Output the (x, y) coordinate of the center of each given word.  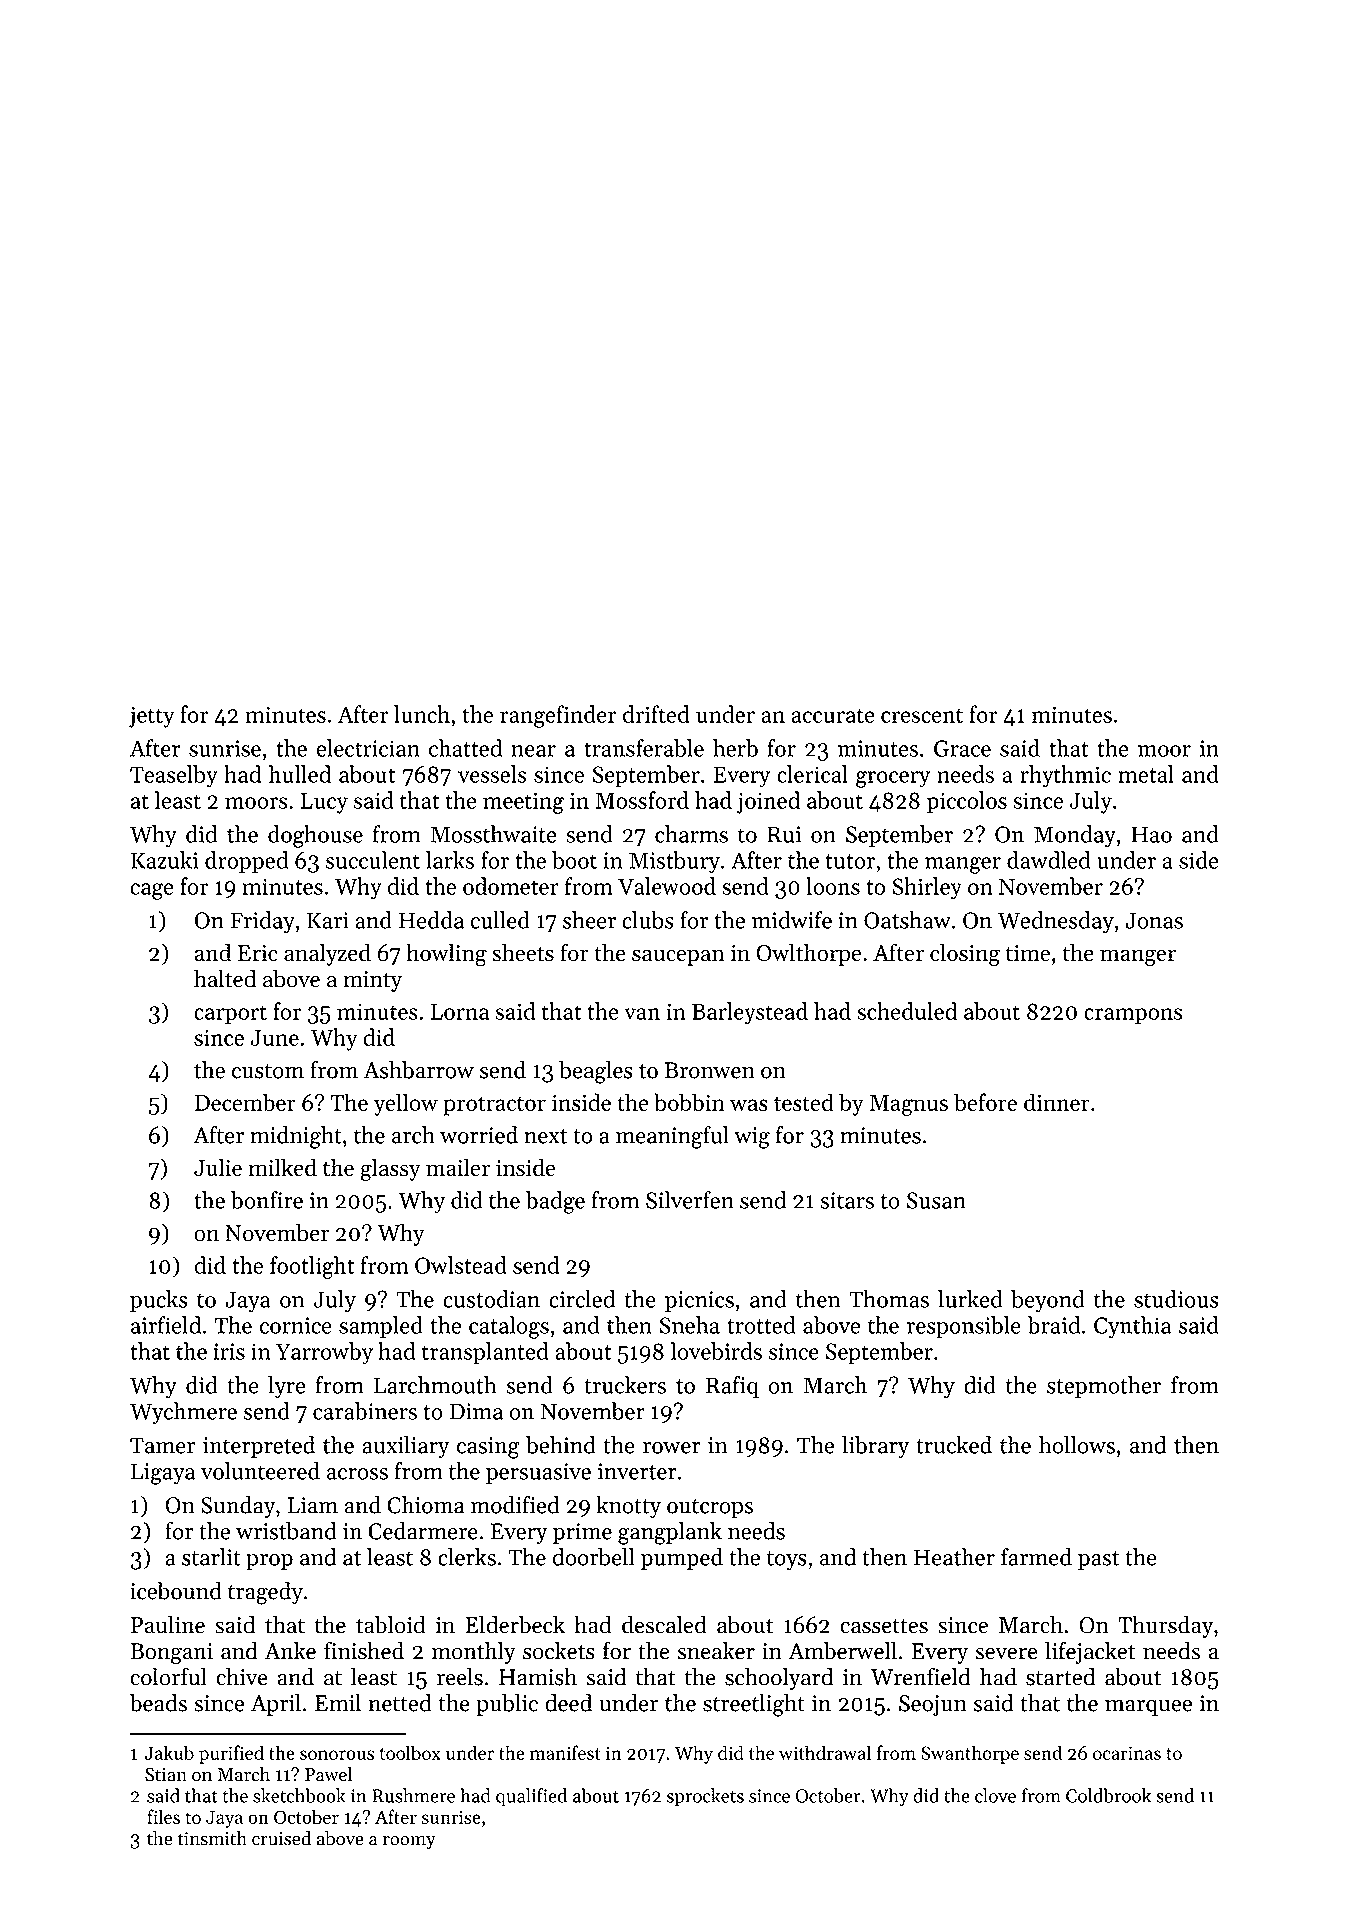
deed (568, 1703)
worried (479, 1135)
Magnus (908, 1105)
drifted (656, 714)
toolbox (410, 1752)
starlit (211, 1557)
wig (752, 1138)
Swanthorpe (970, 1754)
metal (1146, 774)
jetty (152, 717)
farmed (1036, 1557)
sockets (559, 1651)
